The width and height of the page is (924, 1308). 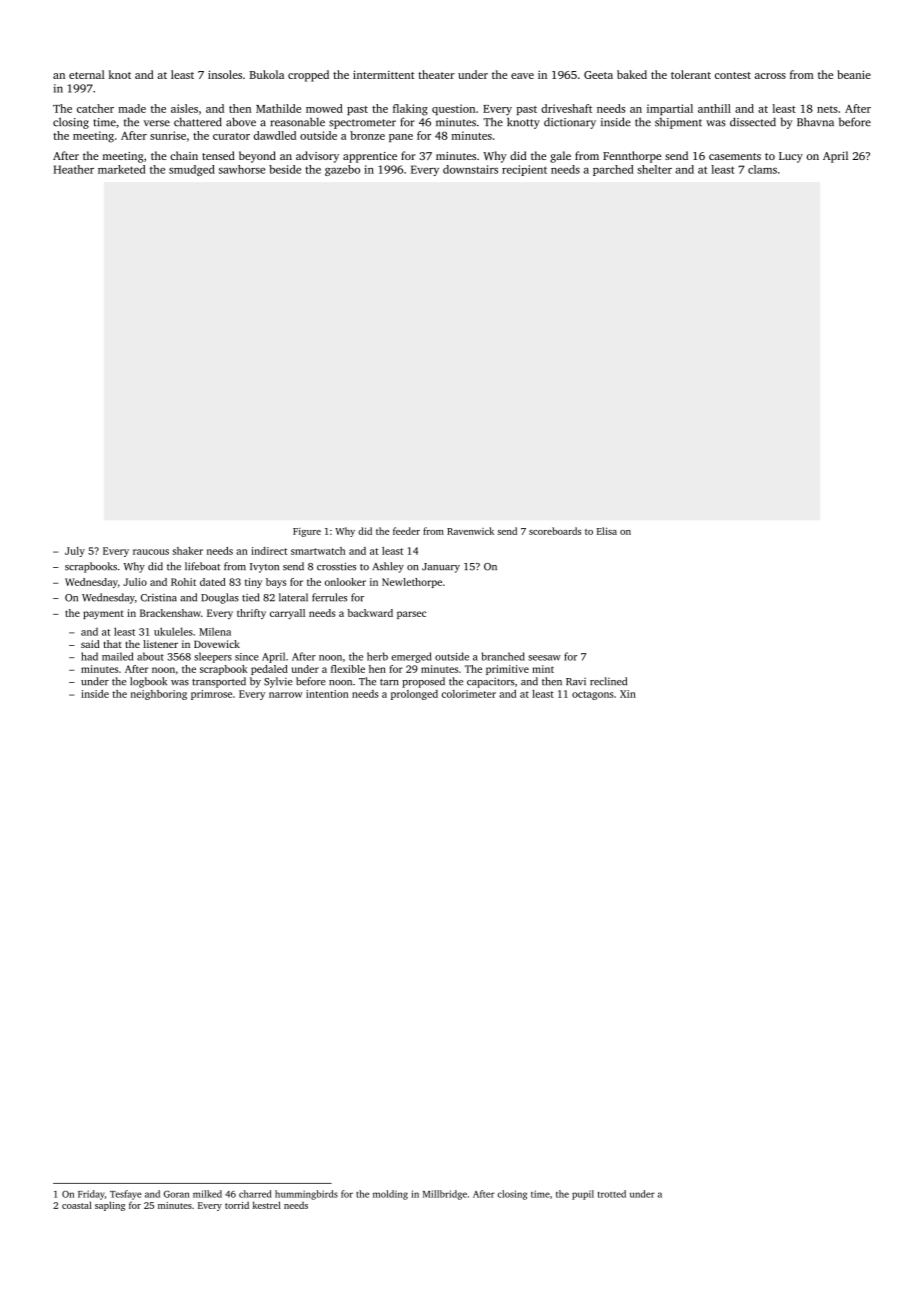 I want to click on Xin, so click(x=628, y=694).
